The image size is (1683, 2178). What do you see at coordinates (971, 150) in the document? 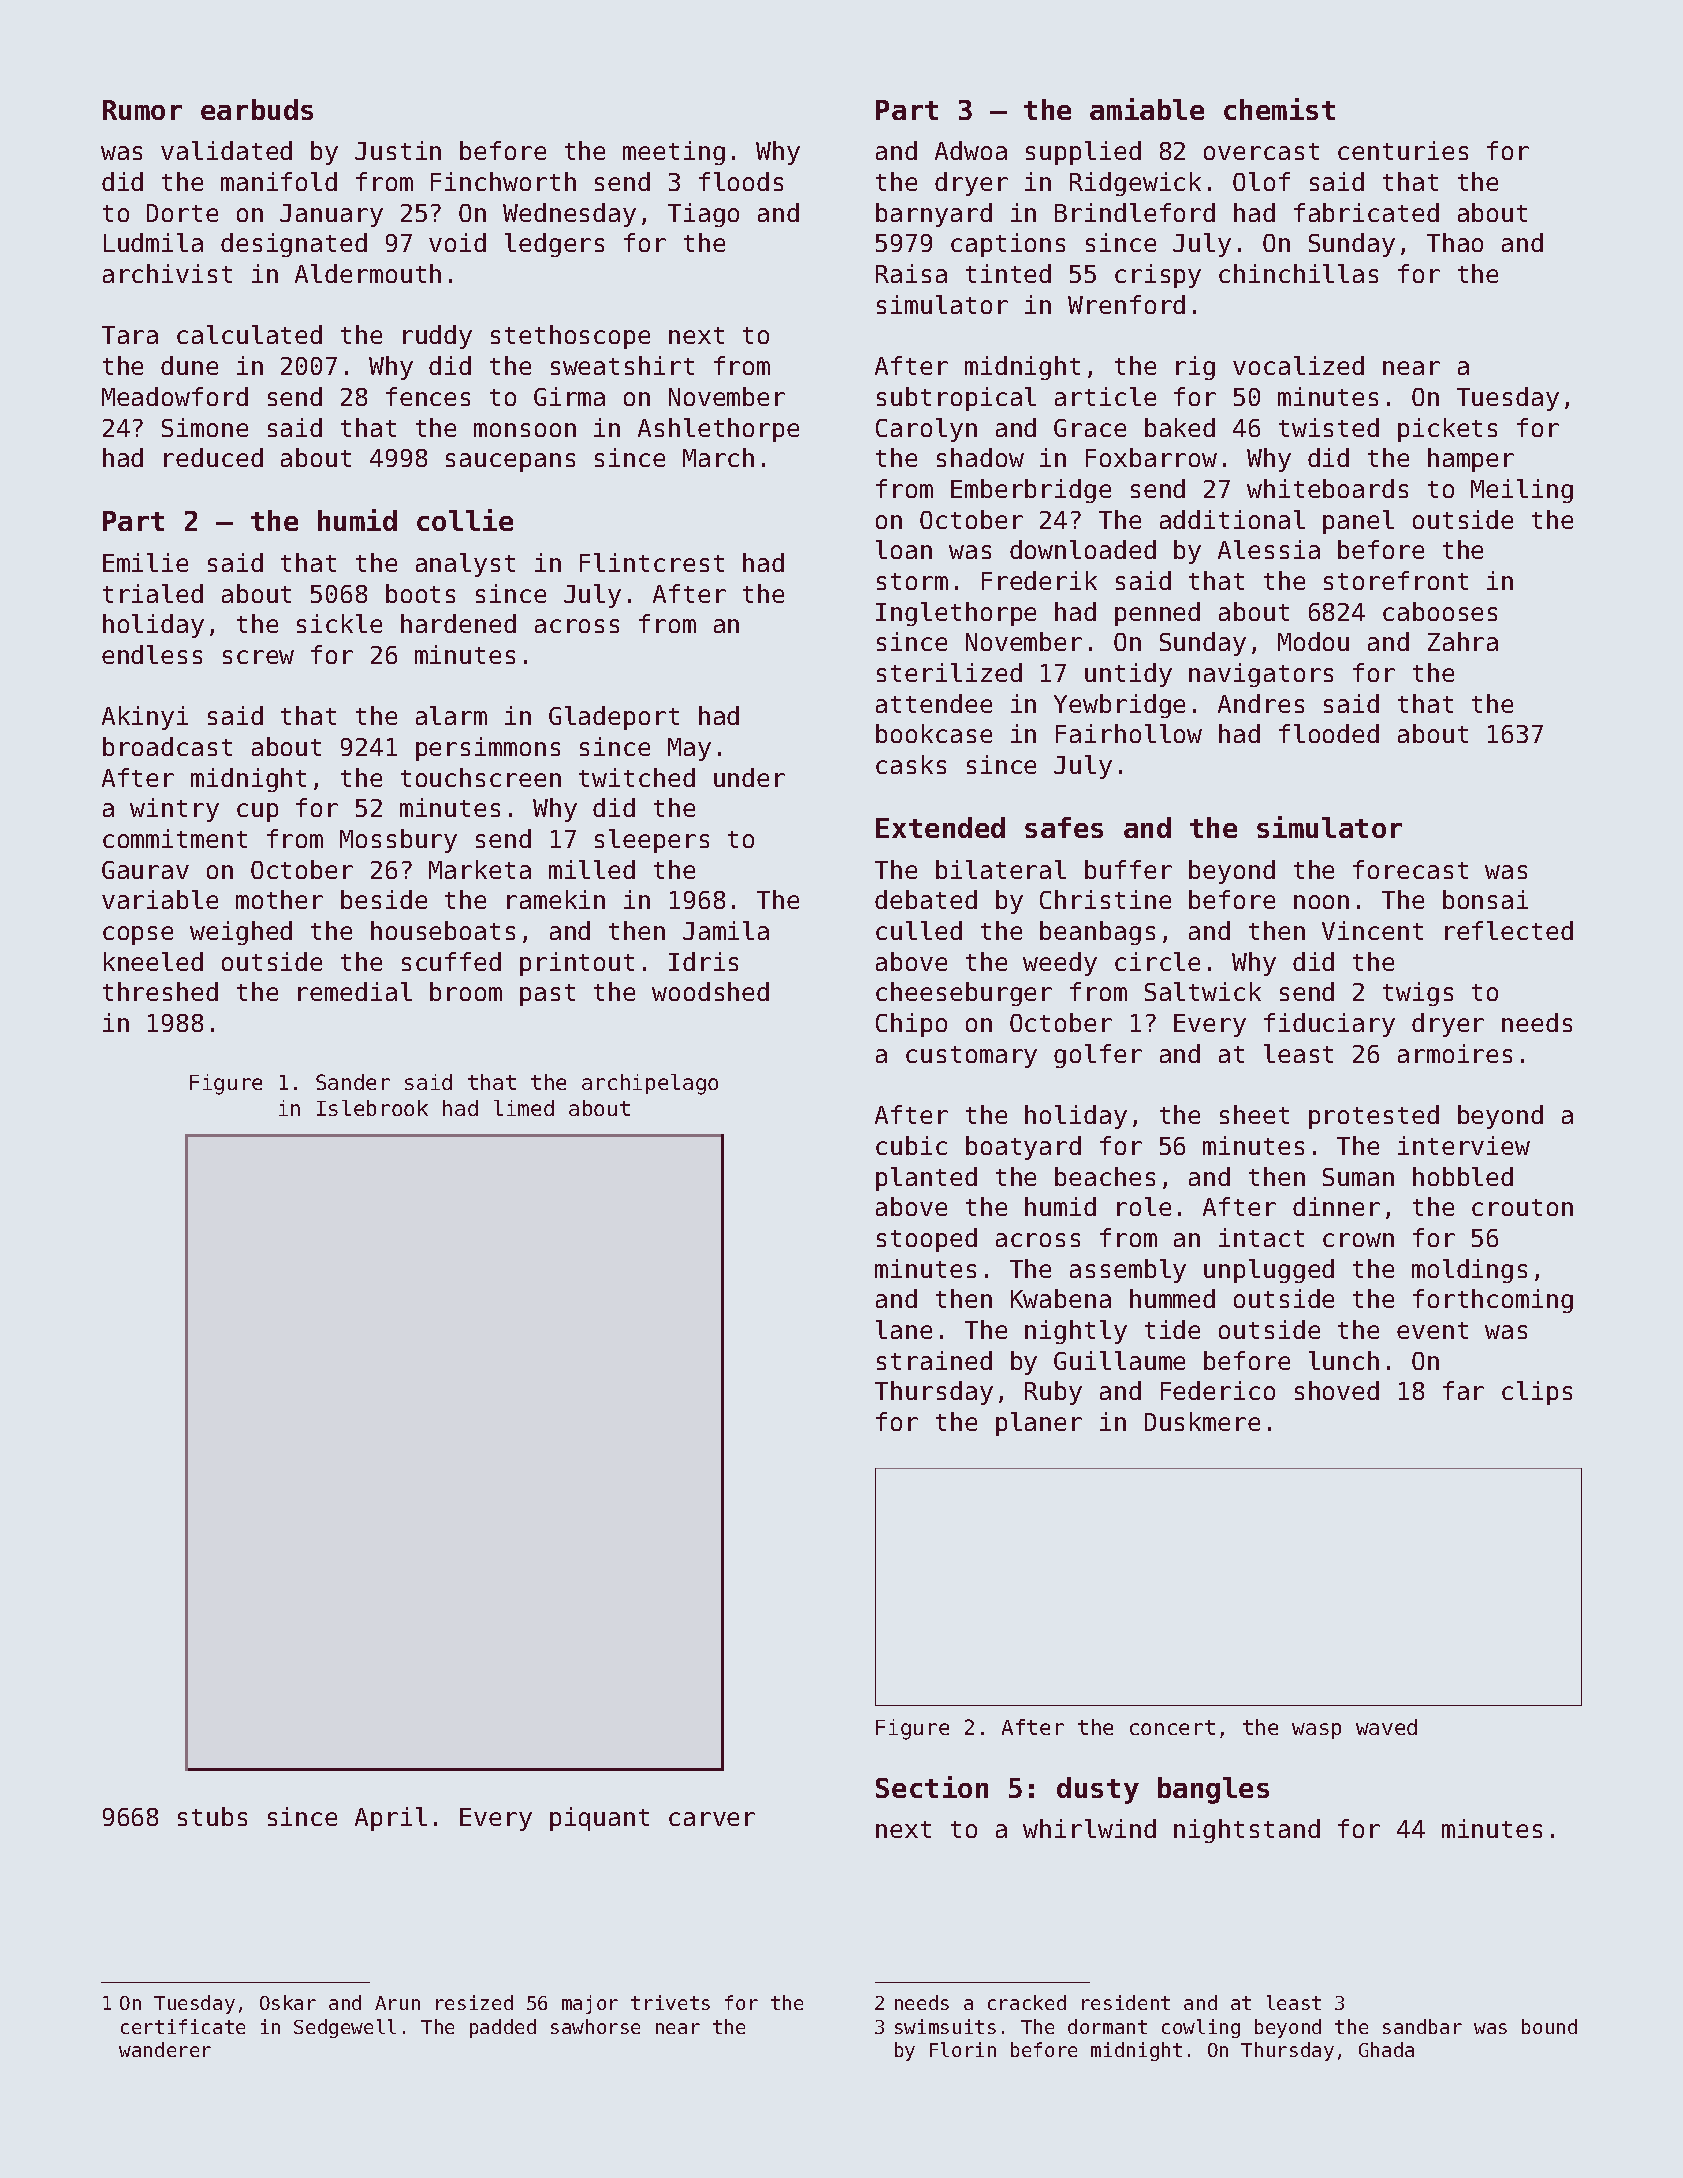
I see `Adwoa` at bounding box center [971, 150].
